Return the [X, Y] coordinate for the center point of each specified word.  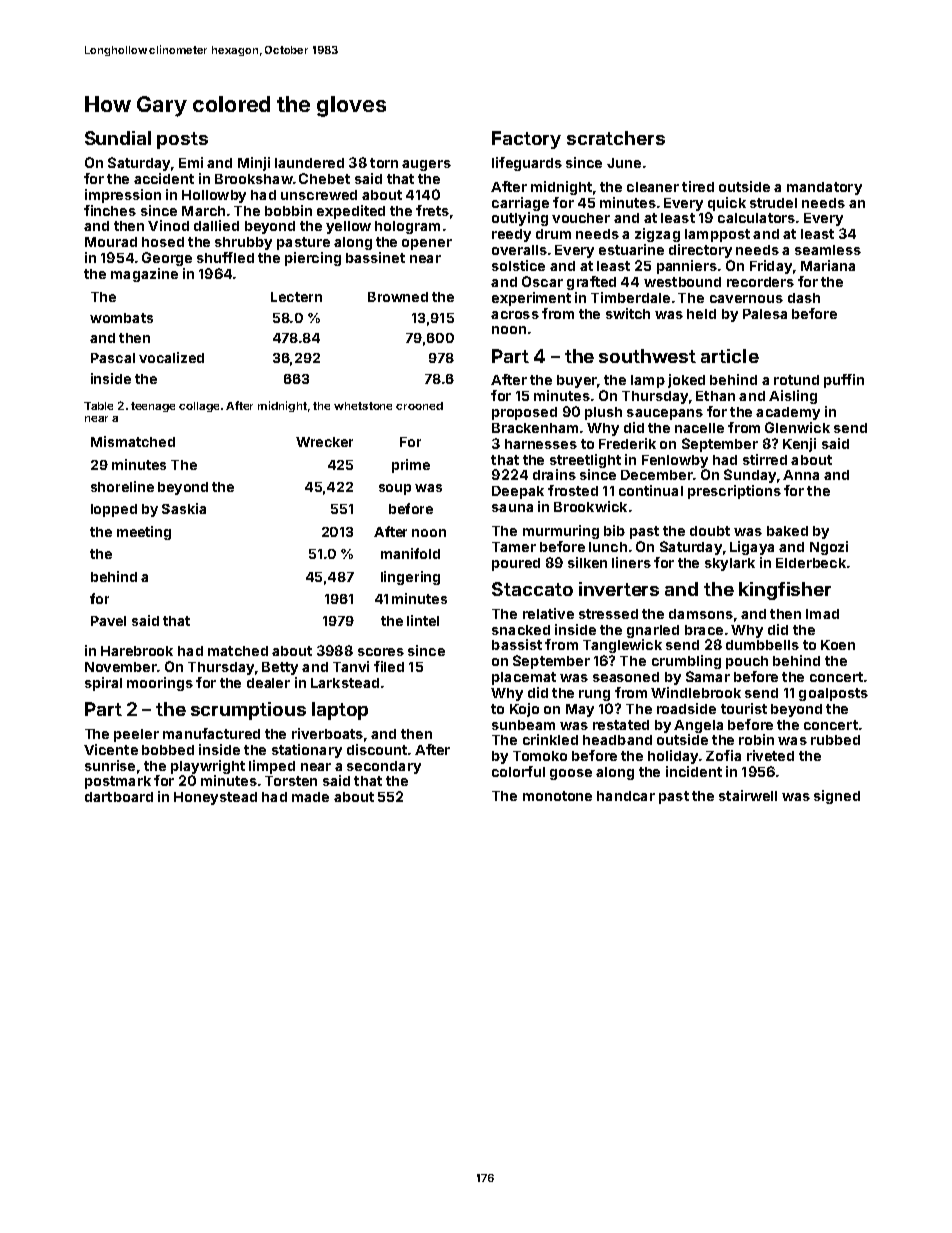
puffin [844, 381]
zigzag [657, 235]
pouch [747, 662]
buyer [577, 381]
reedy [511, 235]
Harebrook [137, 651]
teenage [153, 407]
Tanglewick [622, 646]
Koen [838, 645]
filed [389, 666]
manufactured [211, 733]
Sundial [118, 138]
